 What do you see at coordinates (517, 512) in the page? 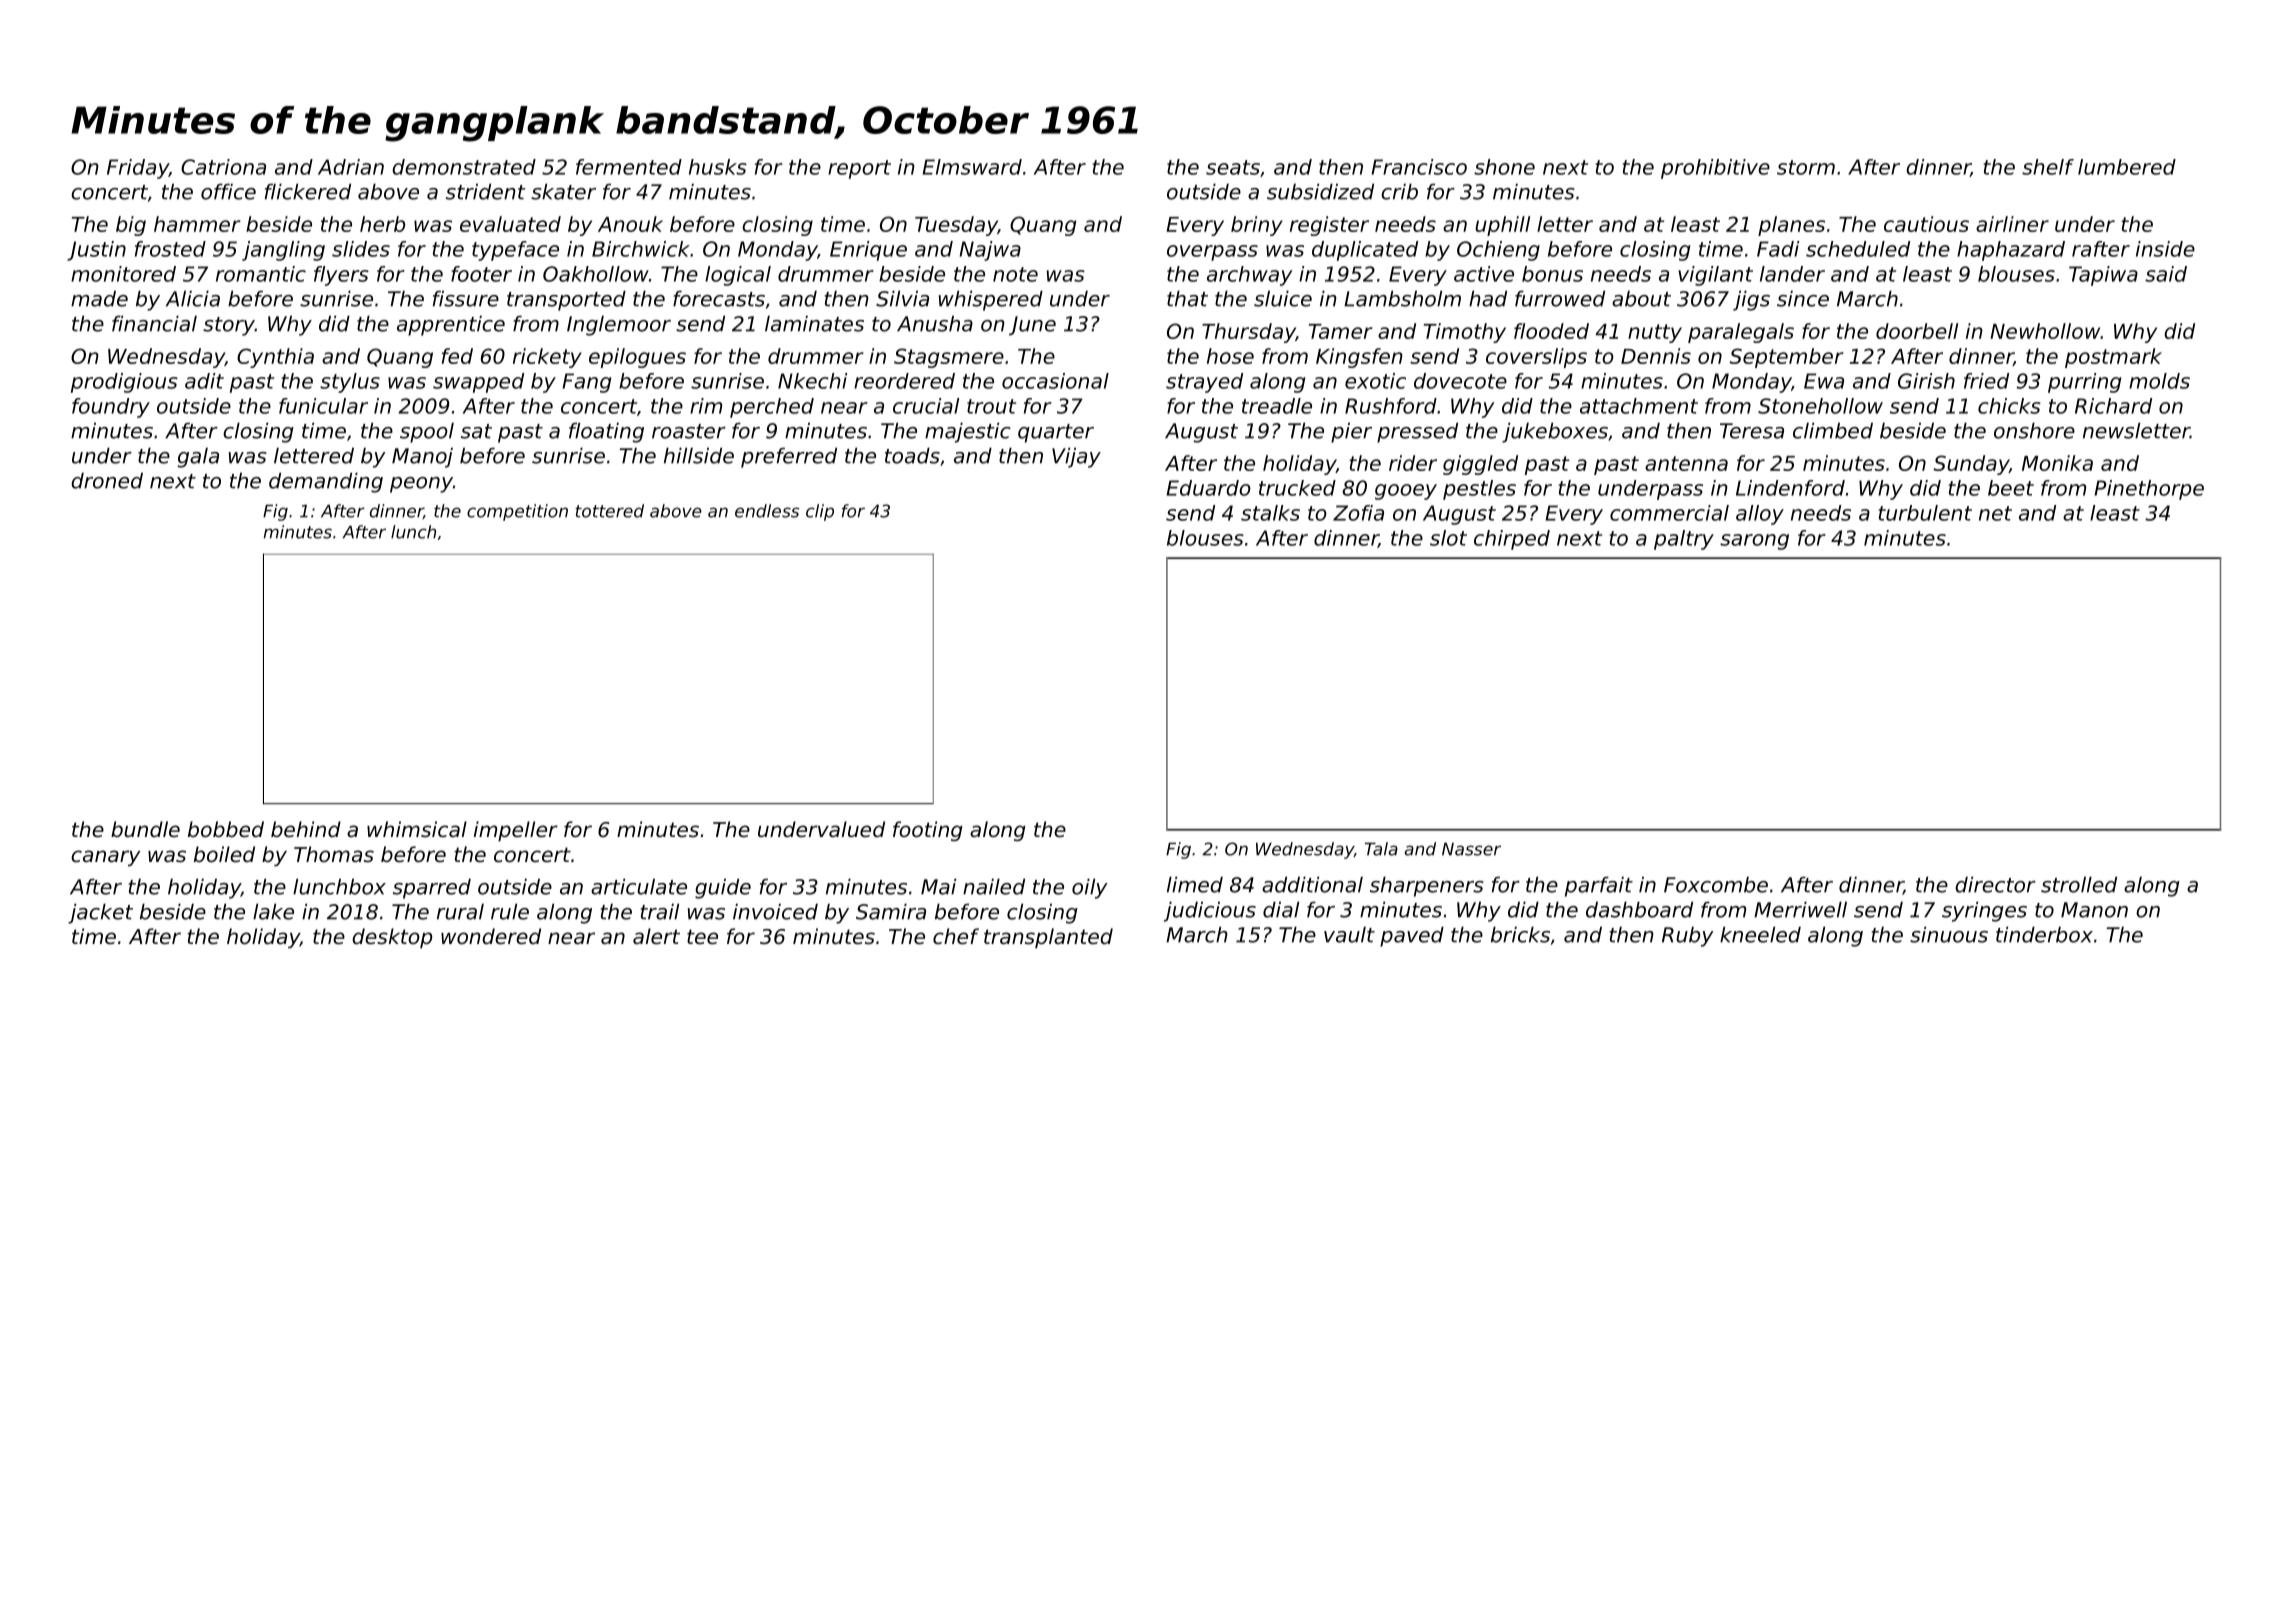
I see `competition` at bounding box center [517, 512].
